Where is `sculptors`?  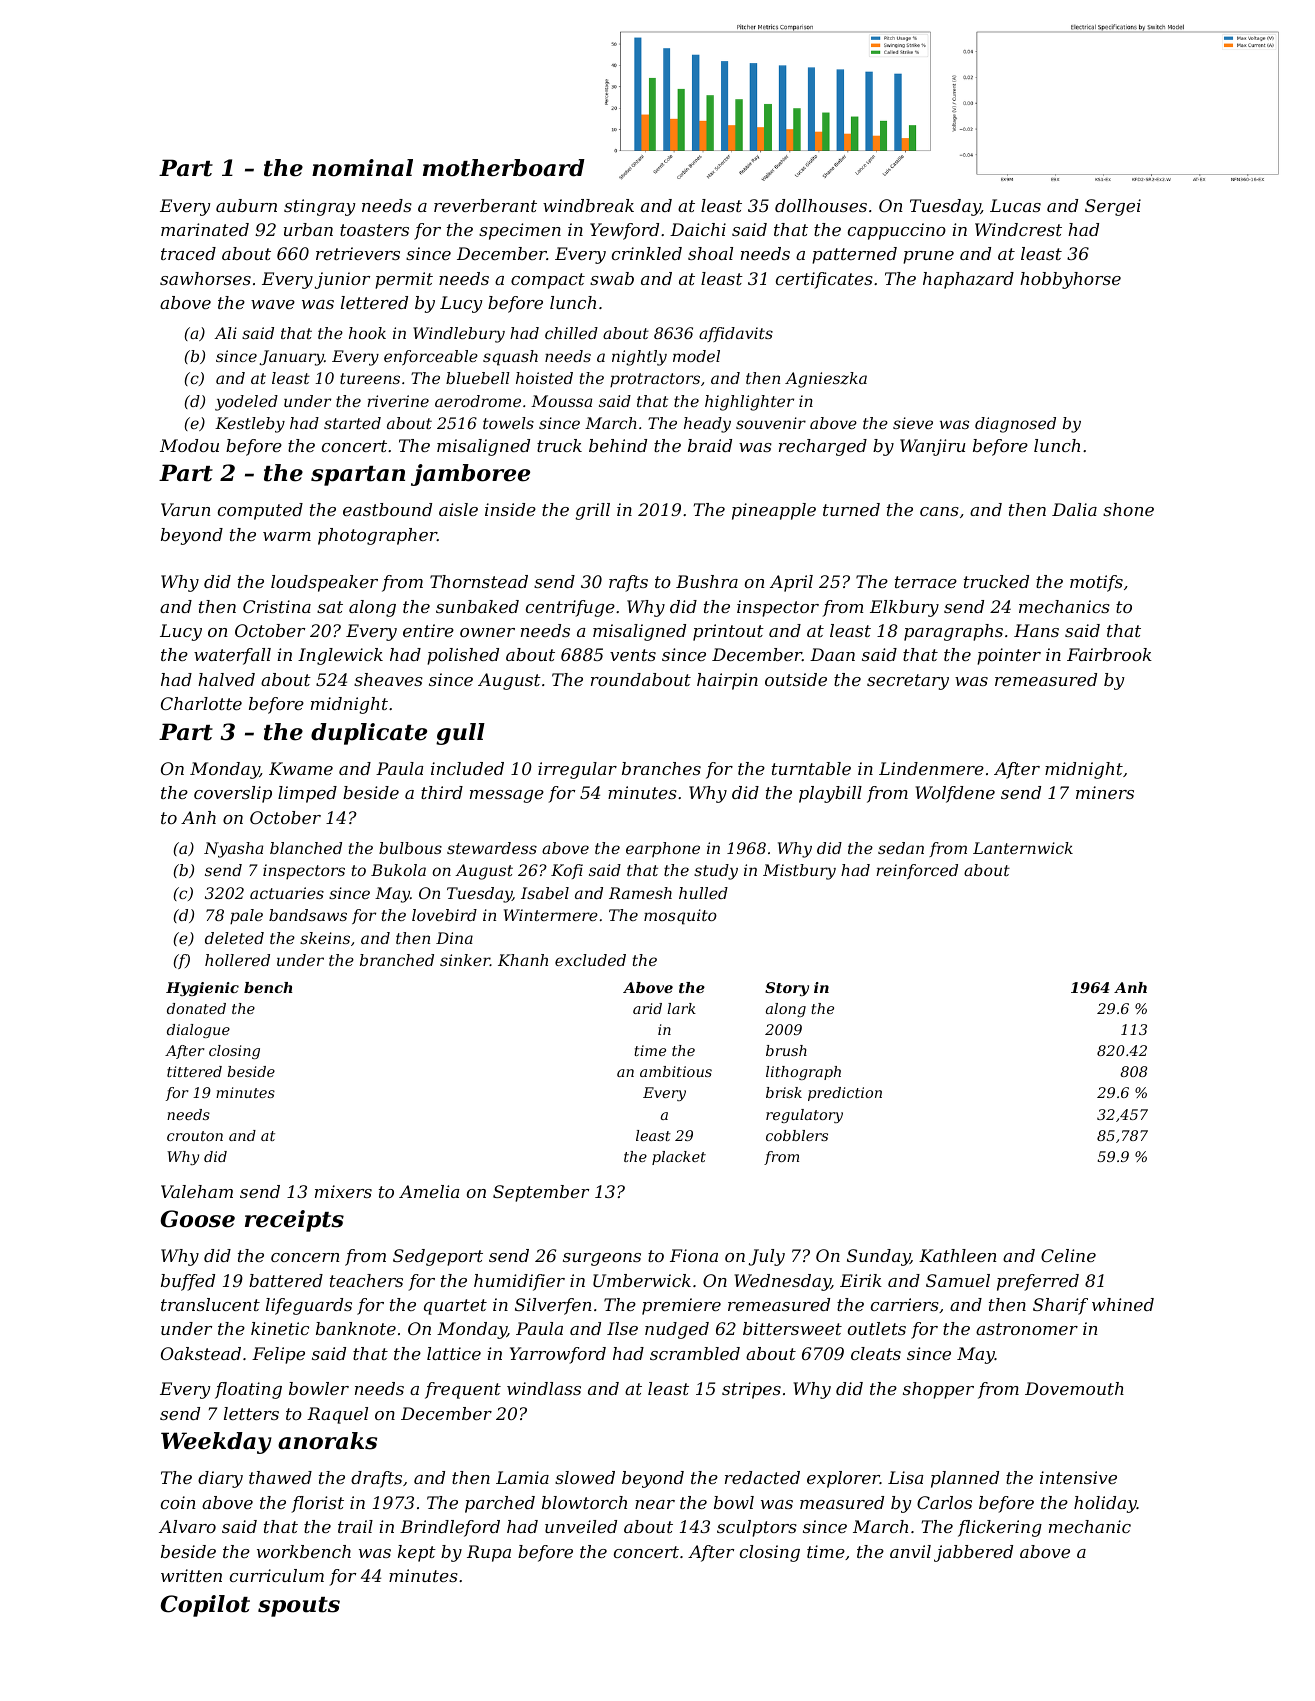 sculptors is located at coordinates (757, 1528).
